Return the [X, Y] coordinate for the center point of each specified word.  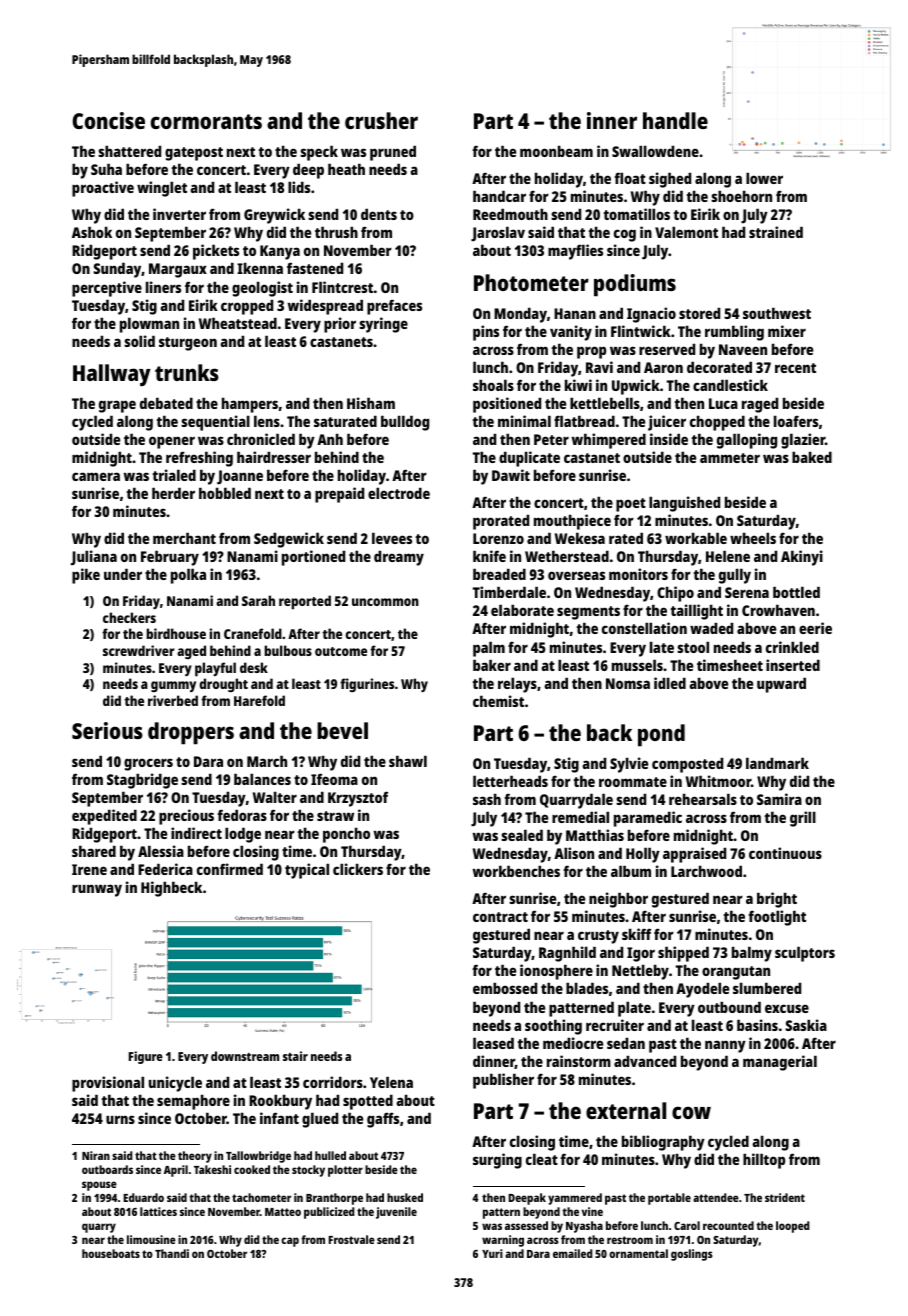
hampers [250, 405]
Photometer [531, 282]
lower [764, 178]
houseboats [111, 1253]
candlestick [730, 385]
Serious [107, 730]
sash [487, 799]
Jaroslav [498, 234]
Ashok [92, 232]
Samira [779, 799]
